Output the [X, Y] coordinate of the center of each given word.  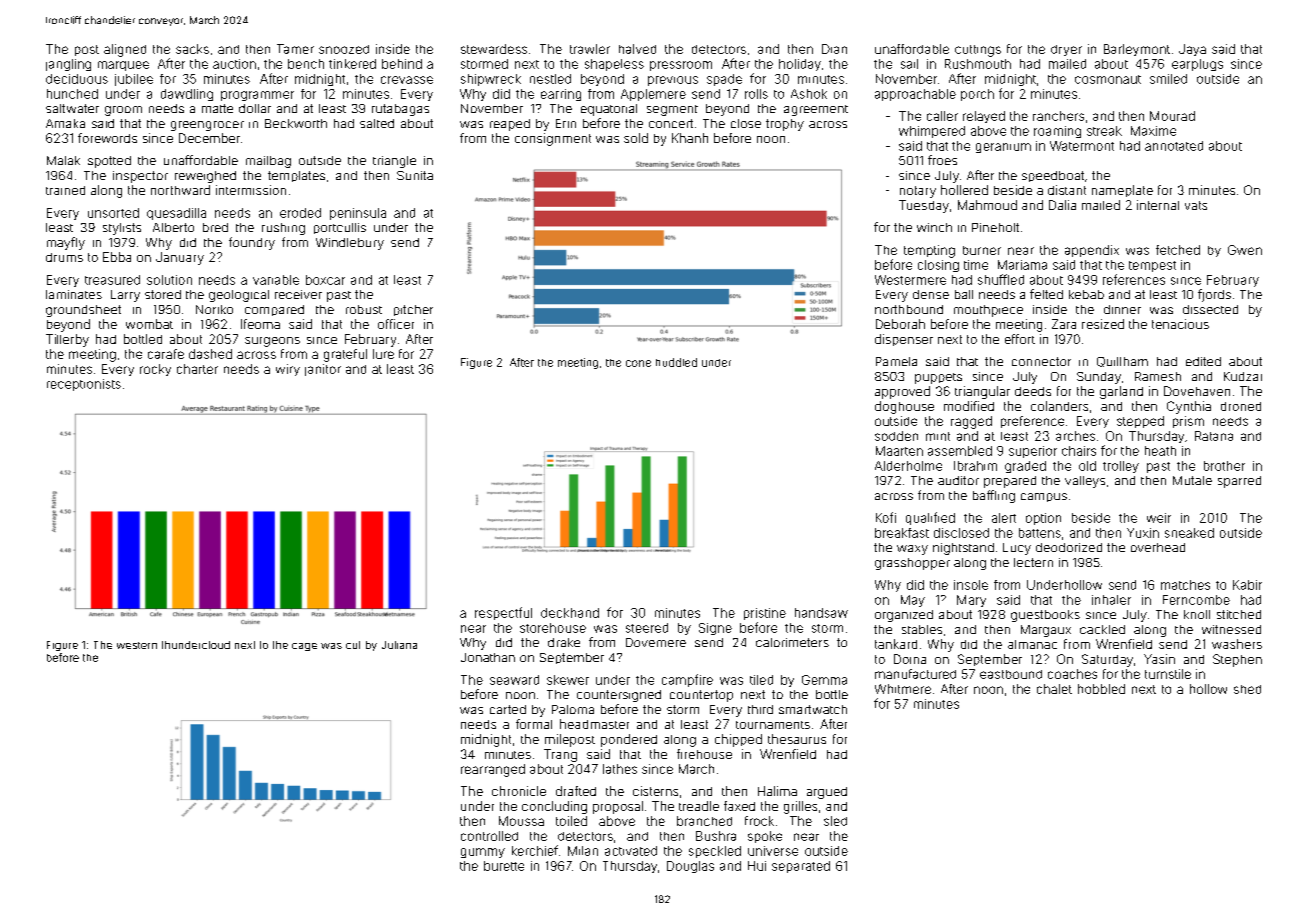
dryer [1066, 50]
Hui [757, 866]
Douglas [690, 867]
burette [504, 866]
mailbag [268, 162]
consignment [553, 139]
